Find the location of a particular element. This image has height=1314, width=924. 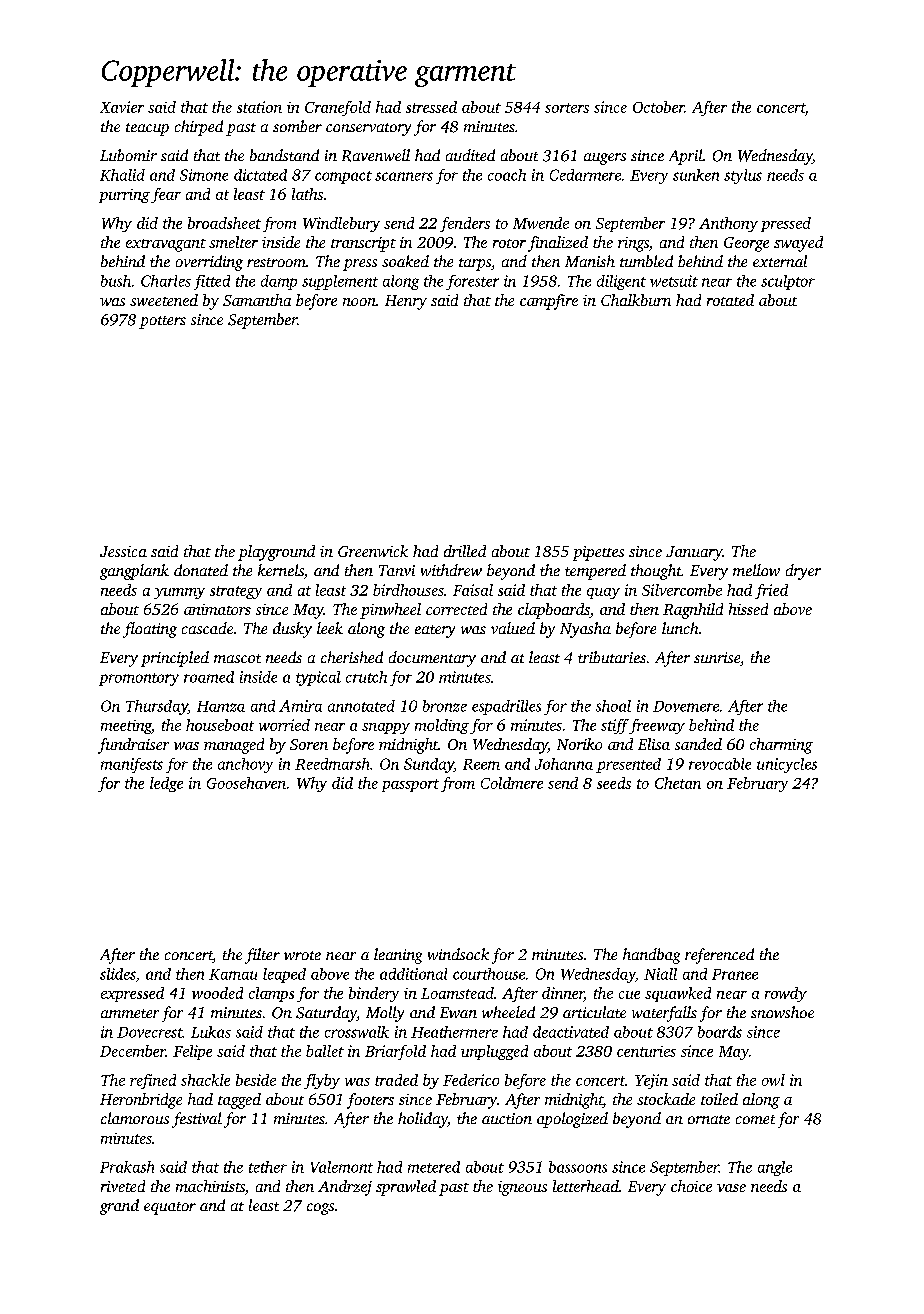

courthouse is located at coordinates (489, 974).
